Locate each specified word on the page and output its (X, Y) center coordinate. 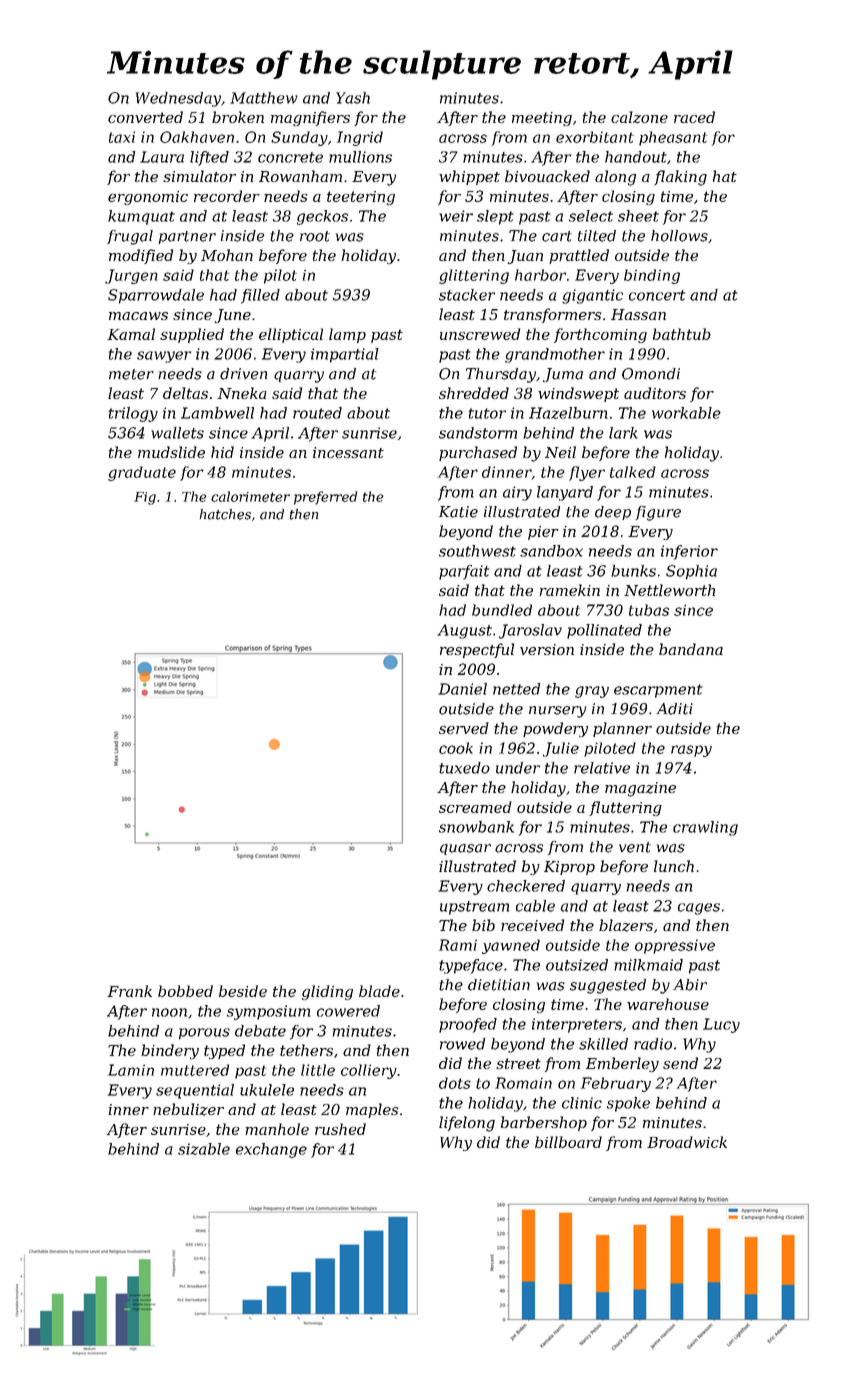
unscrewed (480, 334)
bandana (691, 649)
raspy (691, 751)
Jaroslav (530, 631)
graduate (142, 473)
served (464, 728)
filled (260, 296)
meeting (542, 119)
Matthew (264, 98)
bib (483, 925)
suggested (608, 986)
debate (260, 1031)
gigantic (592, 296)
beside (243, 991)
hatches (225, 514)
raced (694, 117)
